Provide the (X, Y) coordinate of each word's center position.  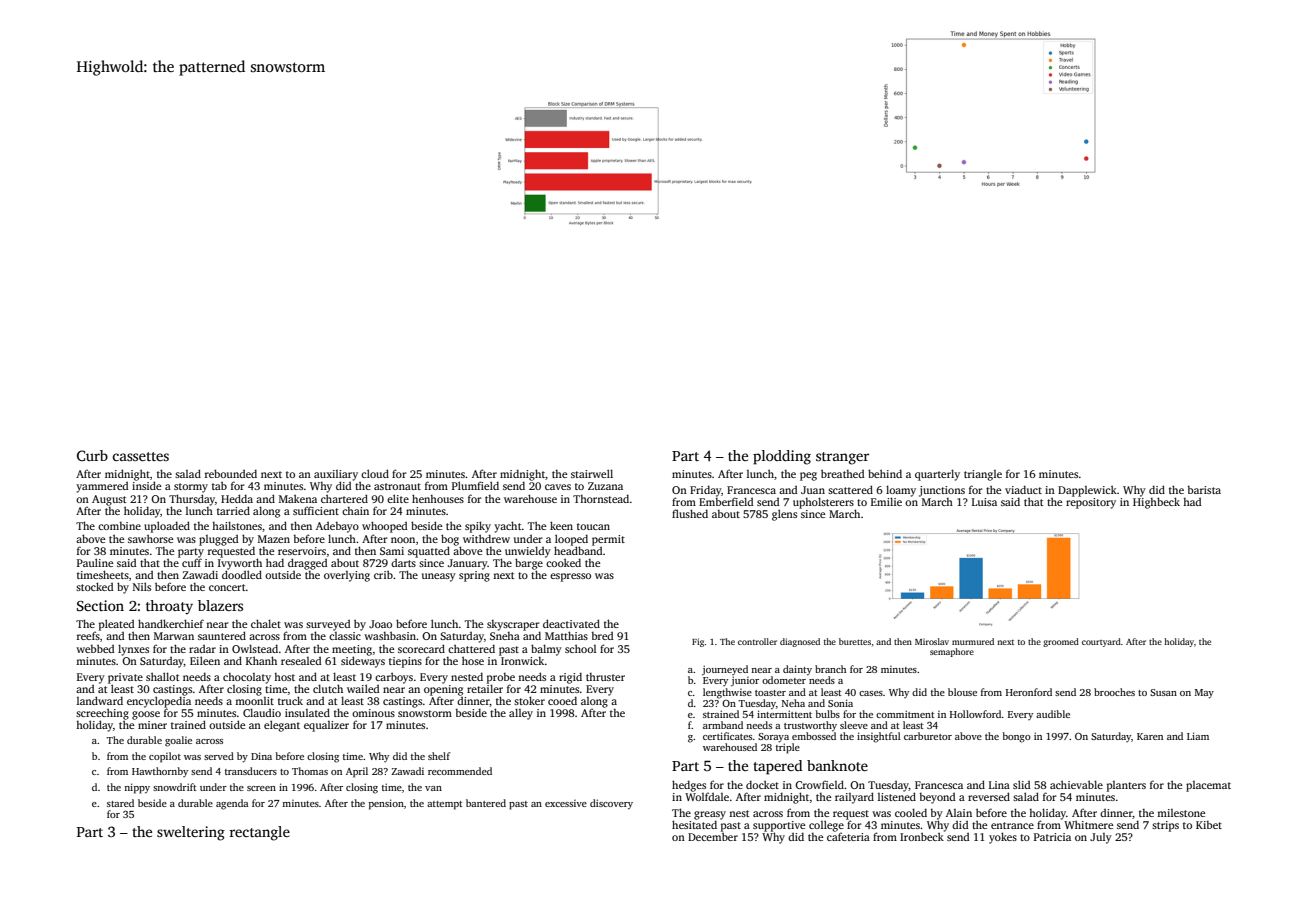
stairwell (592, 473)
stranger (842, 458)
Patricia (1052, 837)
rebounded (231, 473)
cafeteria (848, 836)
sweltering (191, 833)
